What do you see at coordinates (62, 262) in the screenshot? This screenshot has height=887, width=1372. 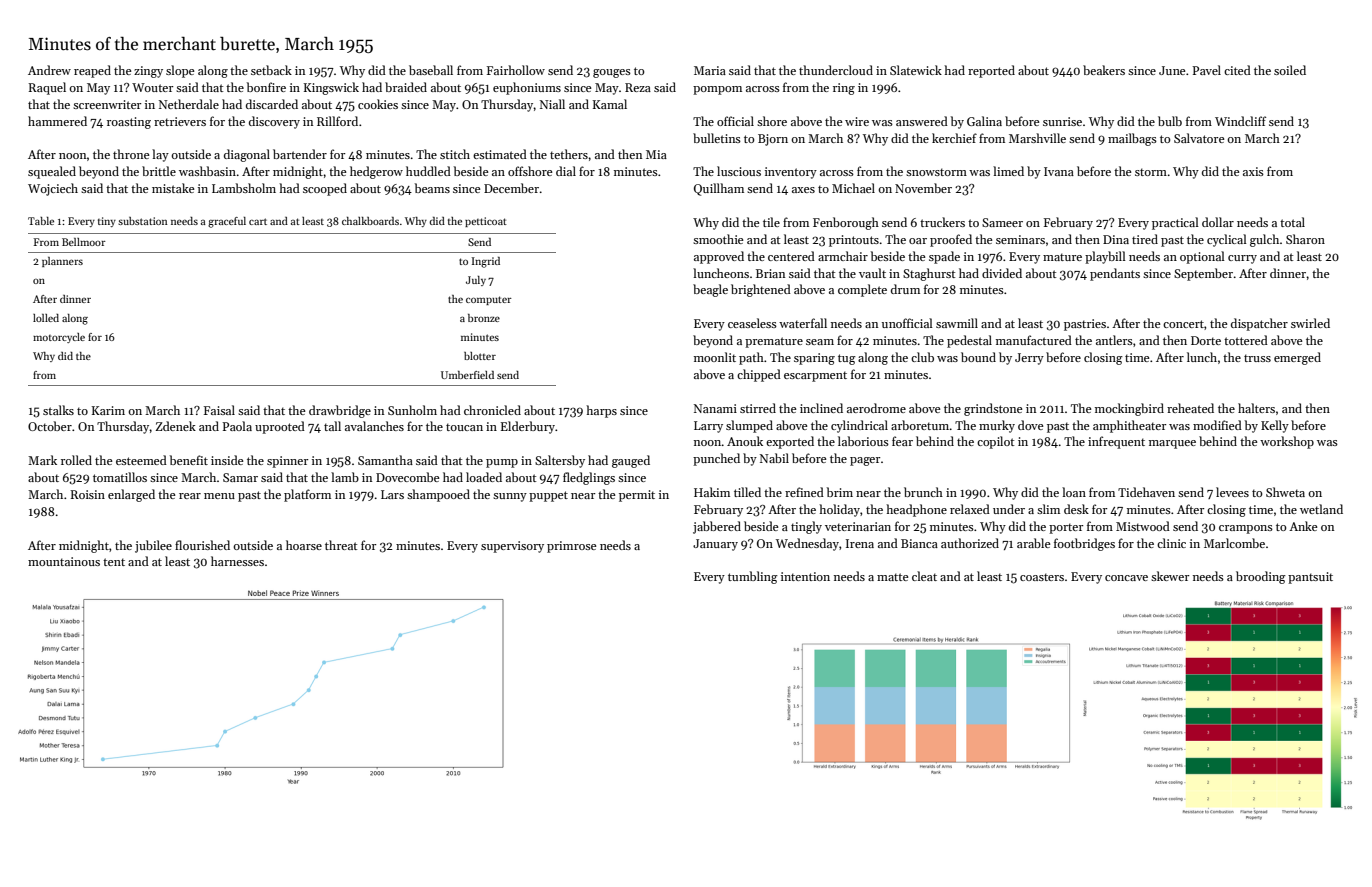 I see `planners` at bounding box center [62, 262].
